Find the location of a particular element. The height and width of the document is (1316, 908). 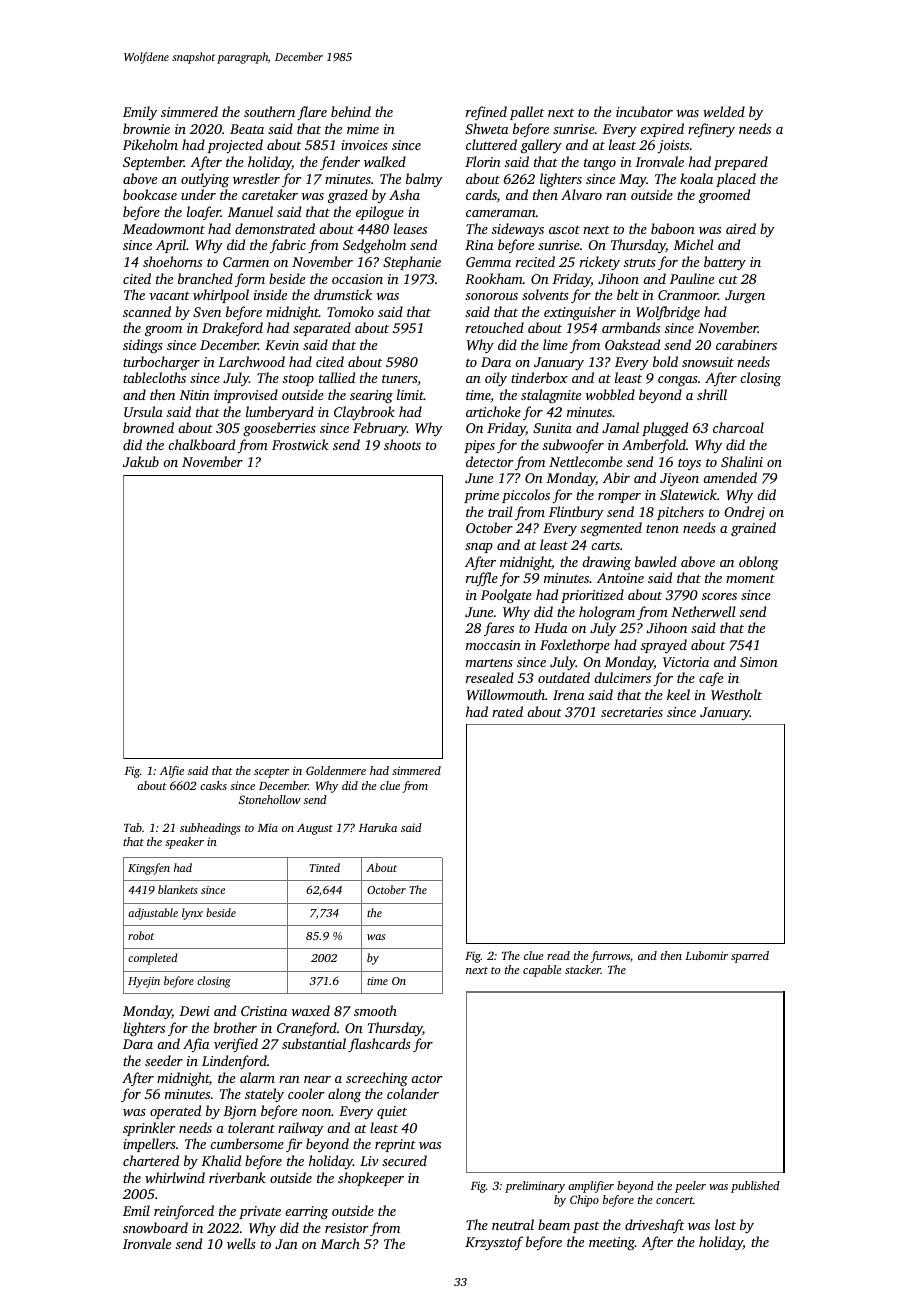

sparred is located at coordinates (750, 957).
